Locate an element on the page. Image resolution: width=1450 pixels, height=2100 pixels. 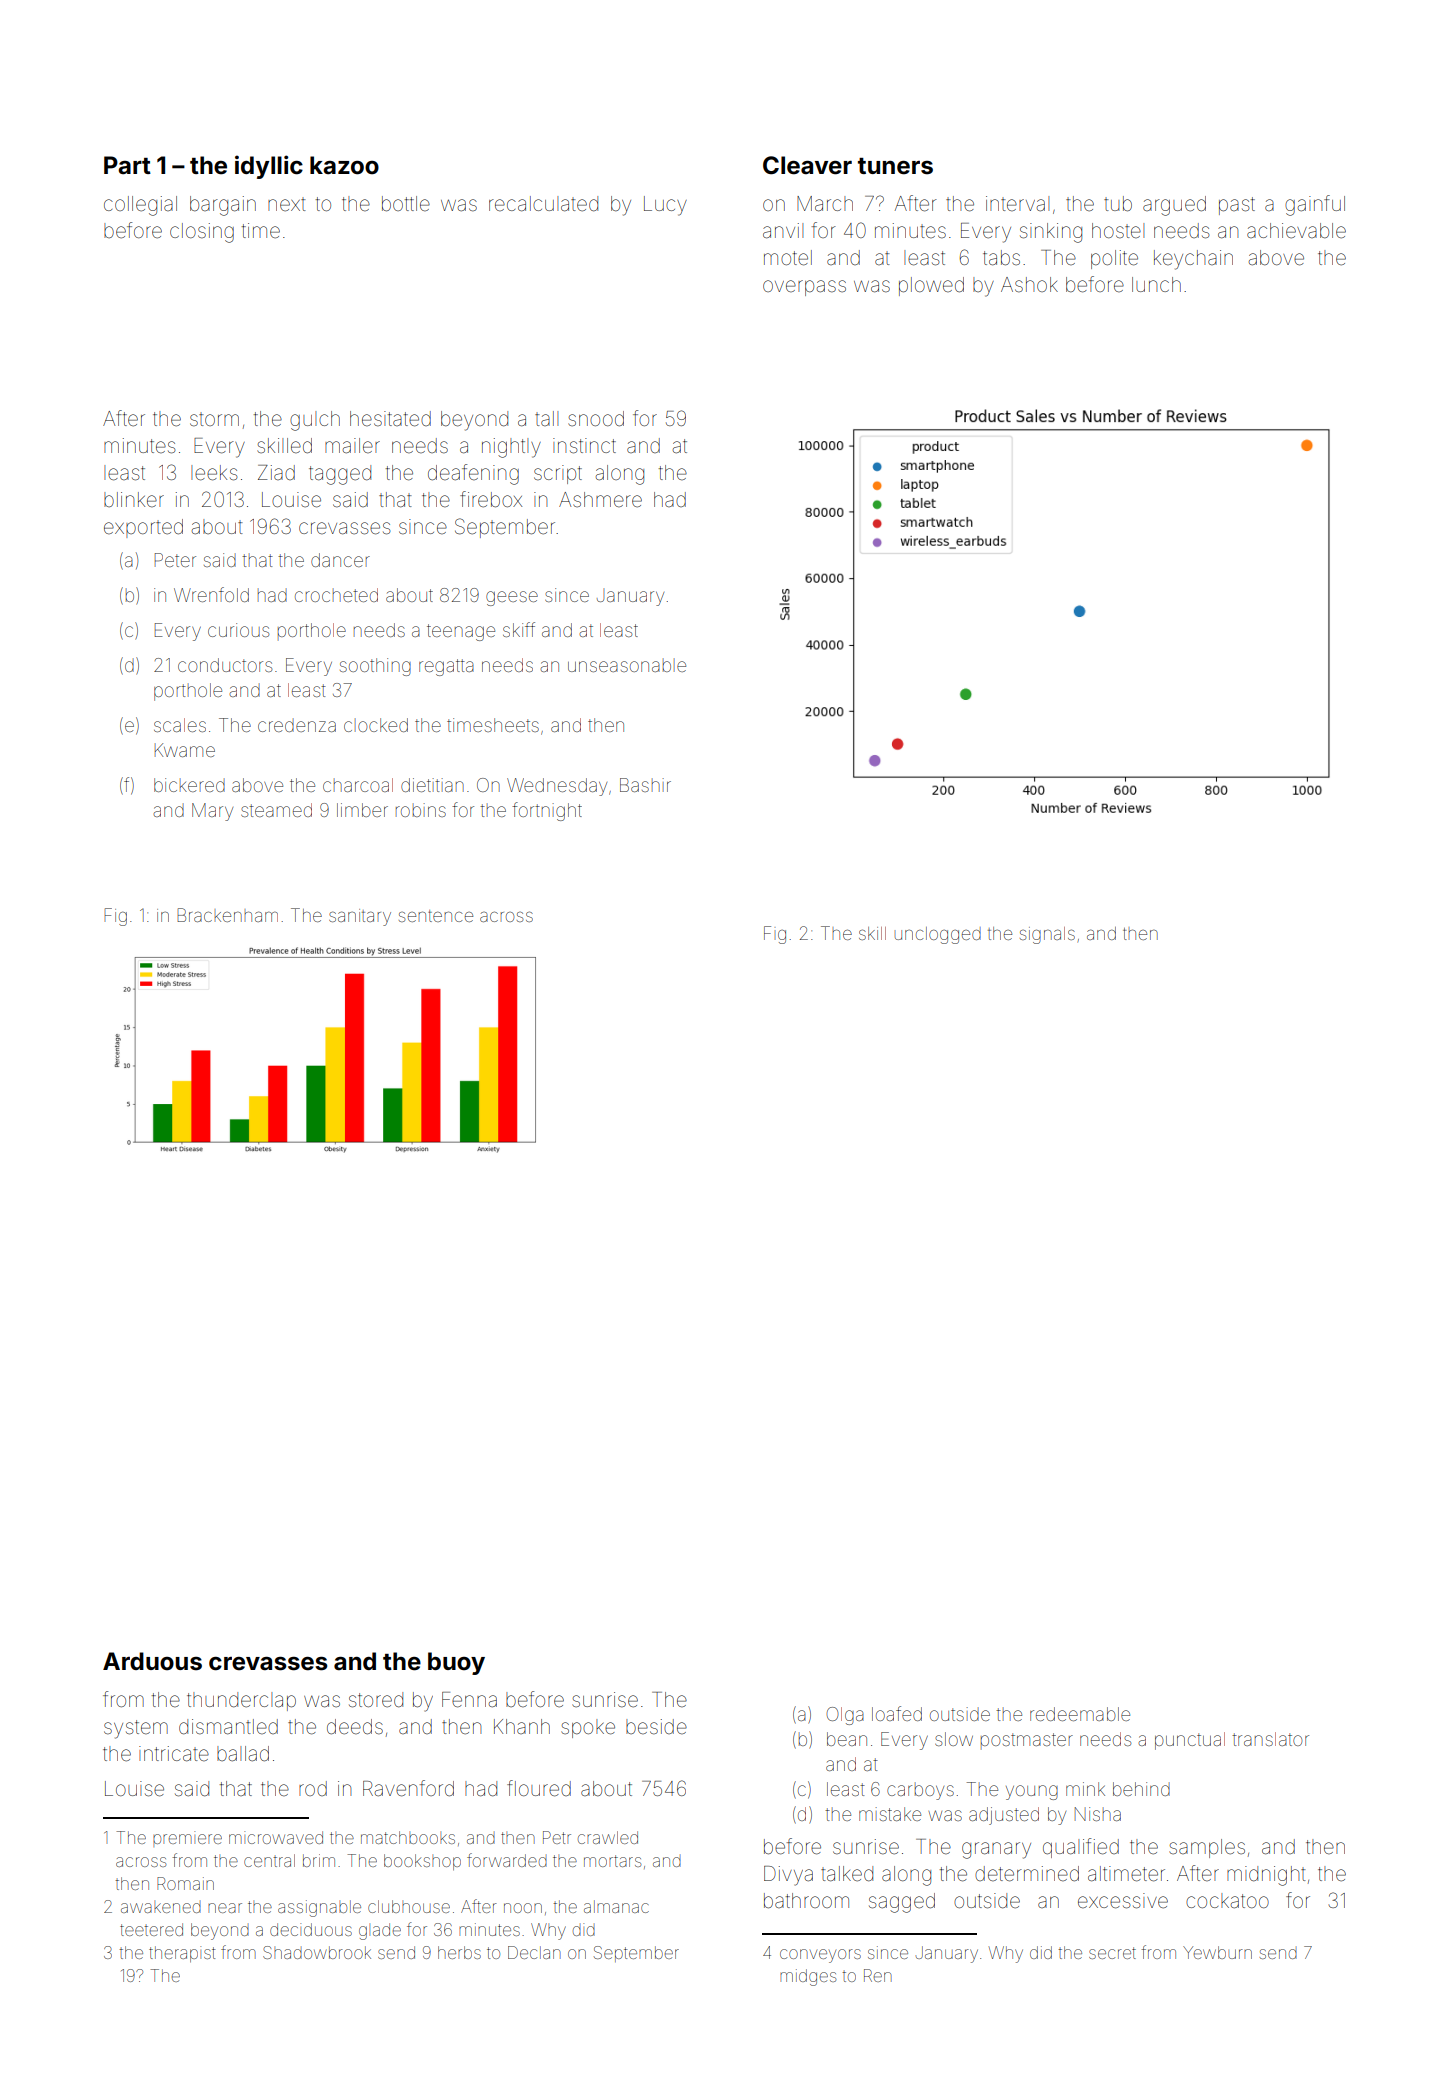
Ashok is located at coordinates (1029, 284).
